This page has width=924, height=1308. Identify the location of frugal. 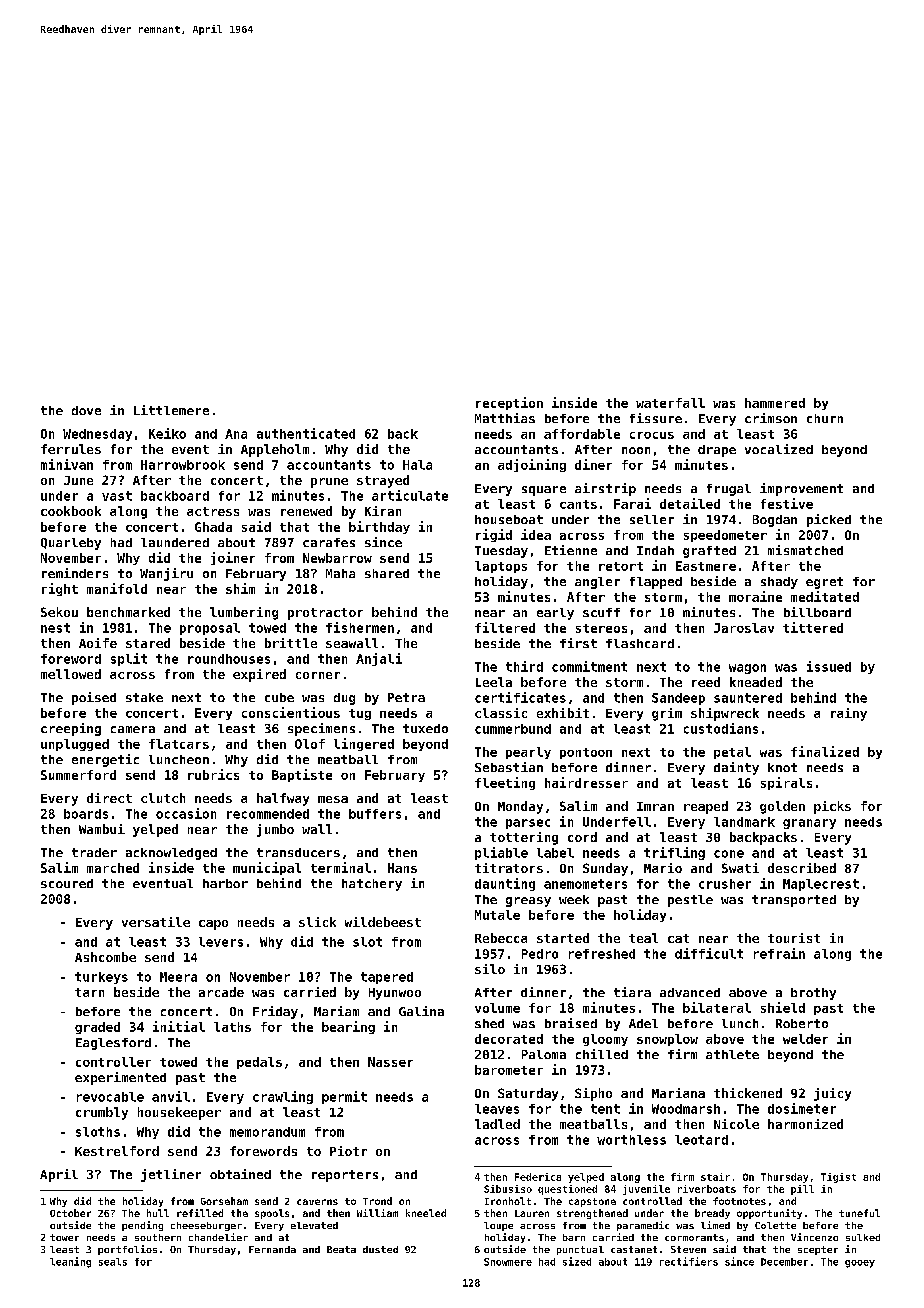
(729, 490).
